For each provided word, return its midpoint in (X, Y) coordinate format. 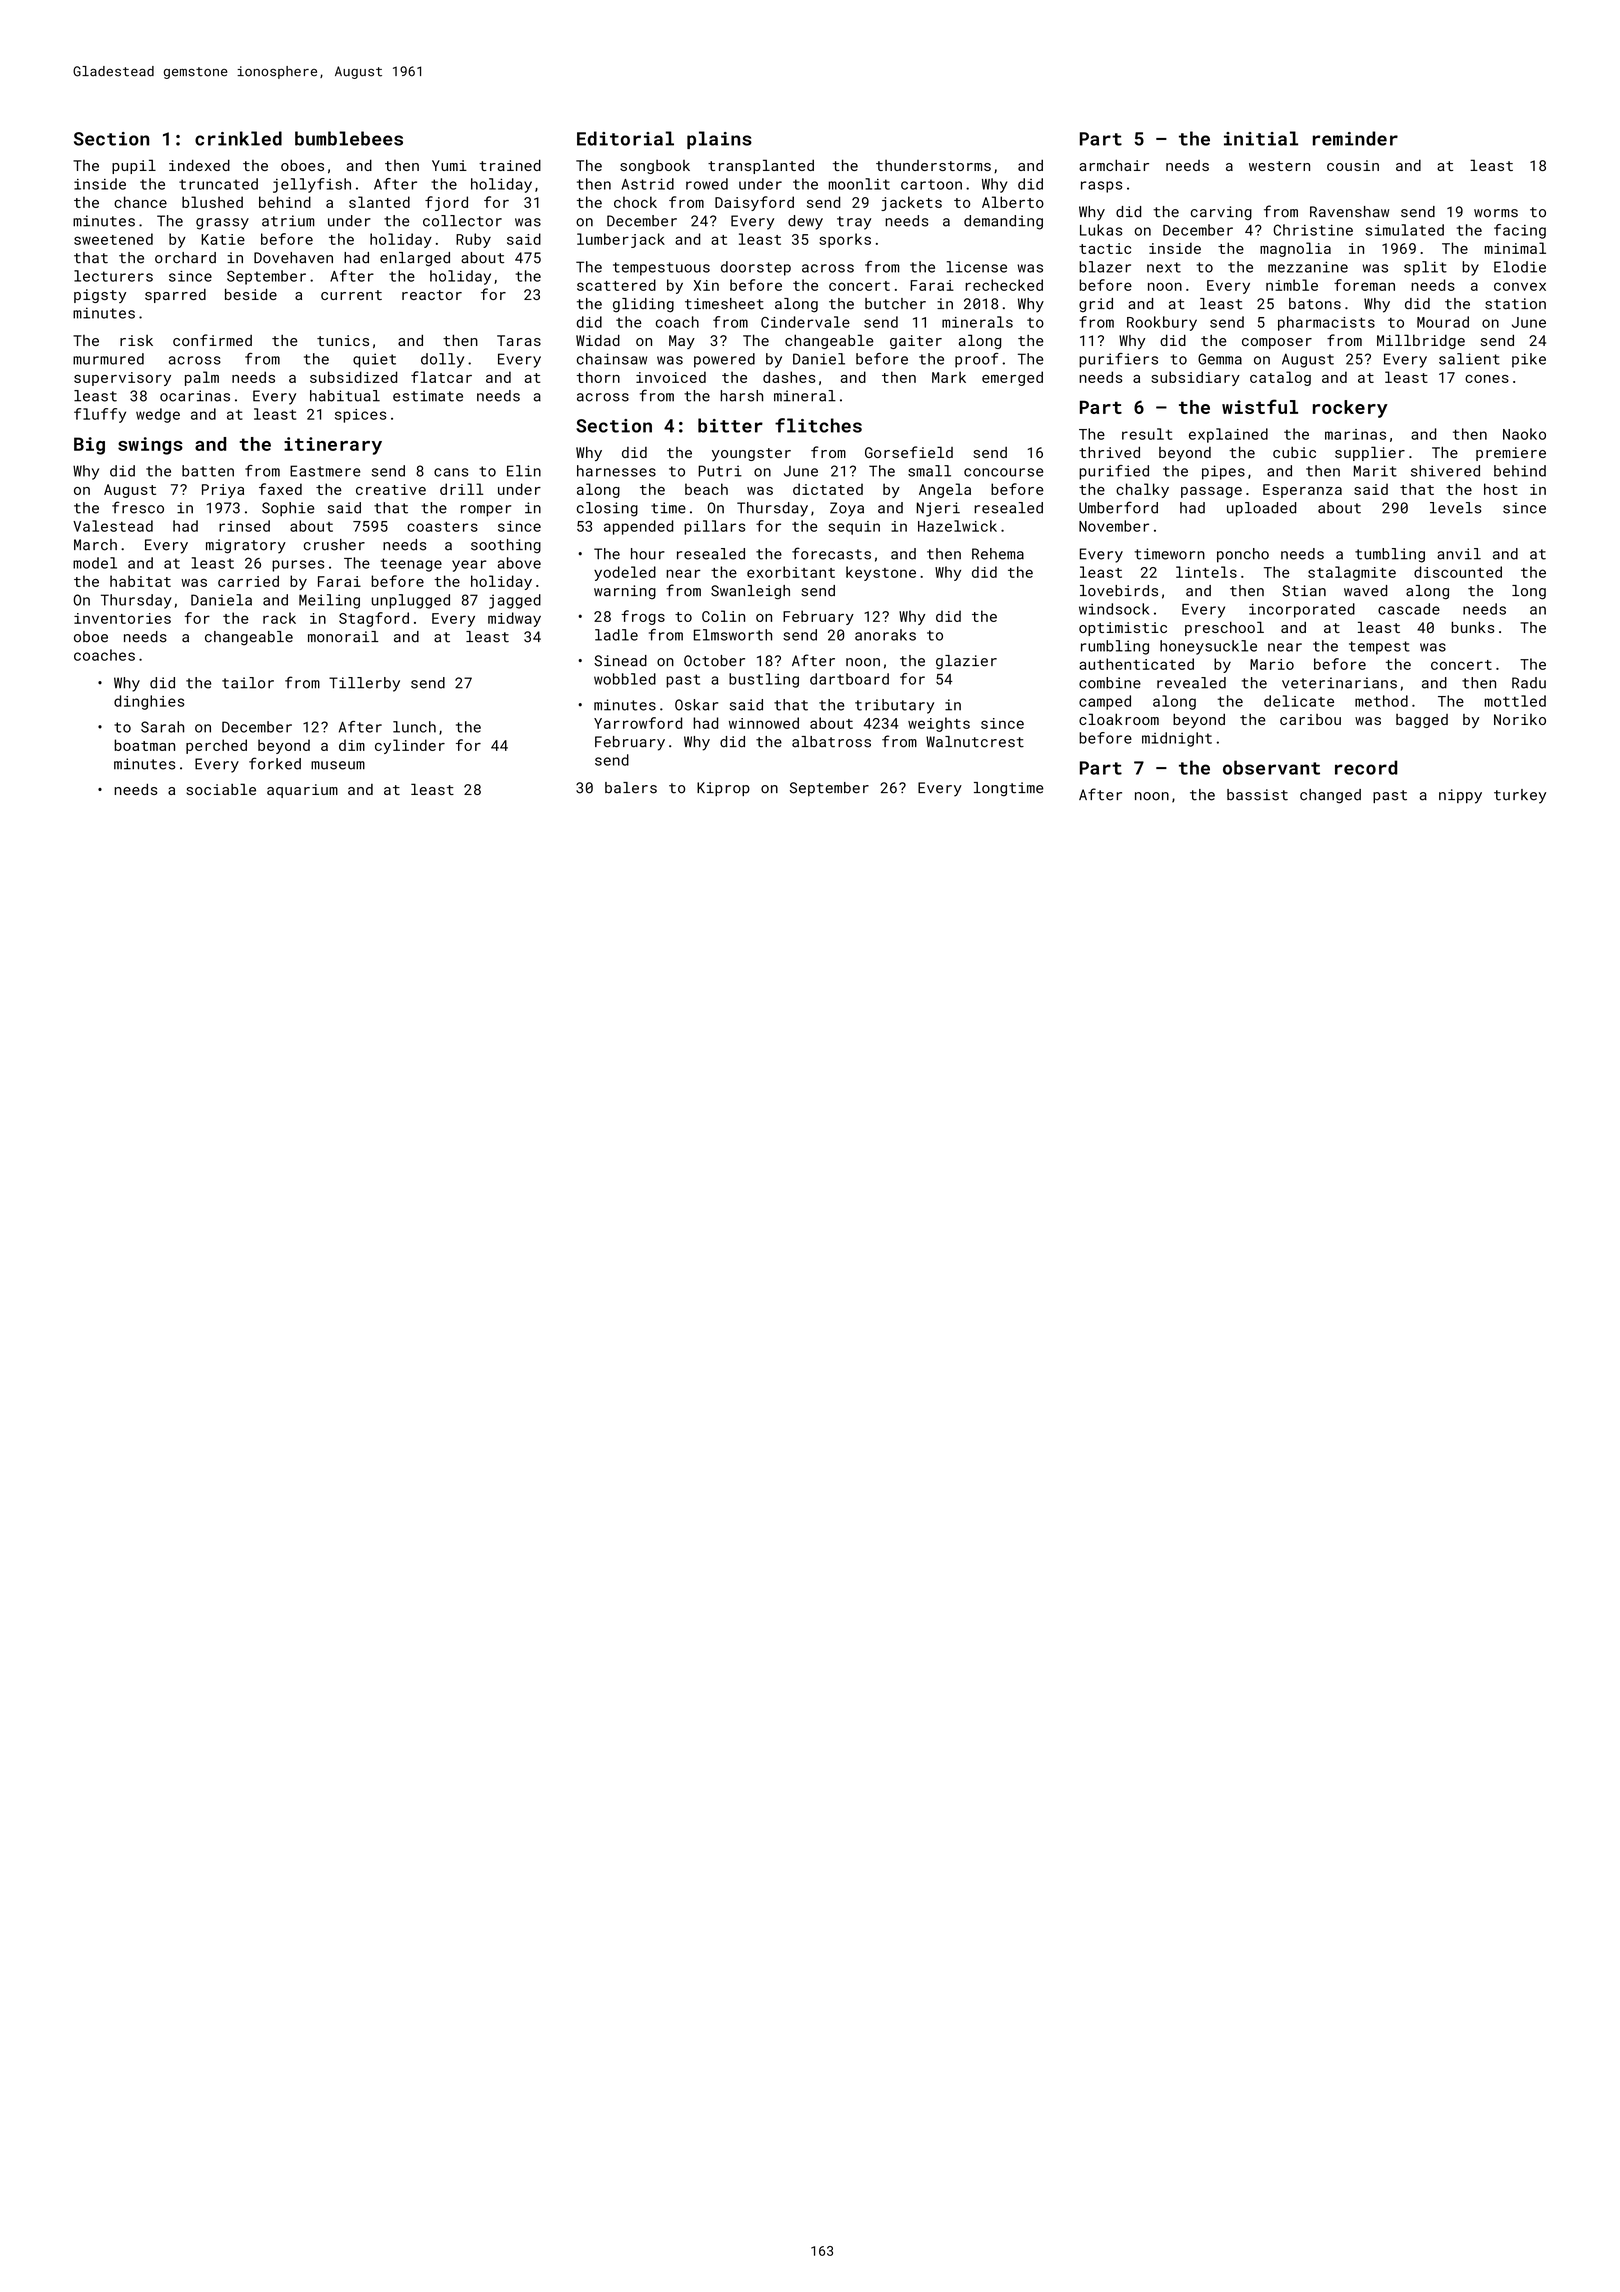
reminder (1355, 138)
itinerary (333, 446)
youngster (751, 454)
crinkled (238, 138)
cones (1487, 379)
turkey (1520, 796)
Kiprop (723, 789)
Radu (1529, 683)
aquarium (302, 791)
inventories (122, 618)
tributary (894, 706)
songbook (655, 167)
